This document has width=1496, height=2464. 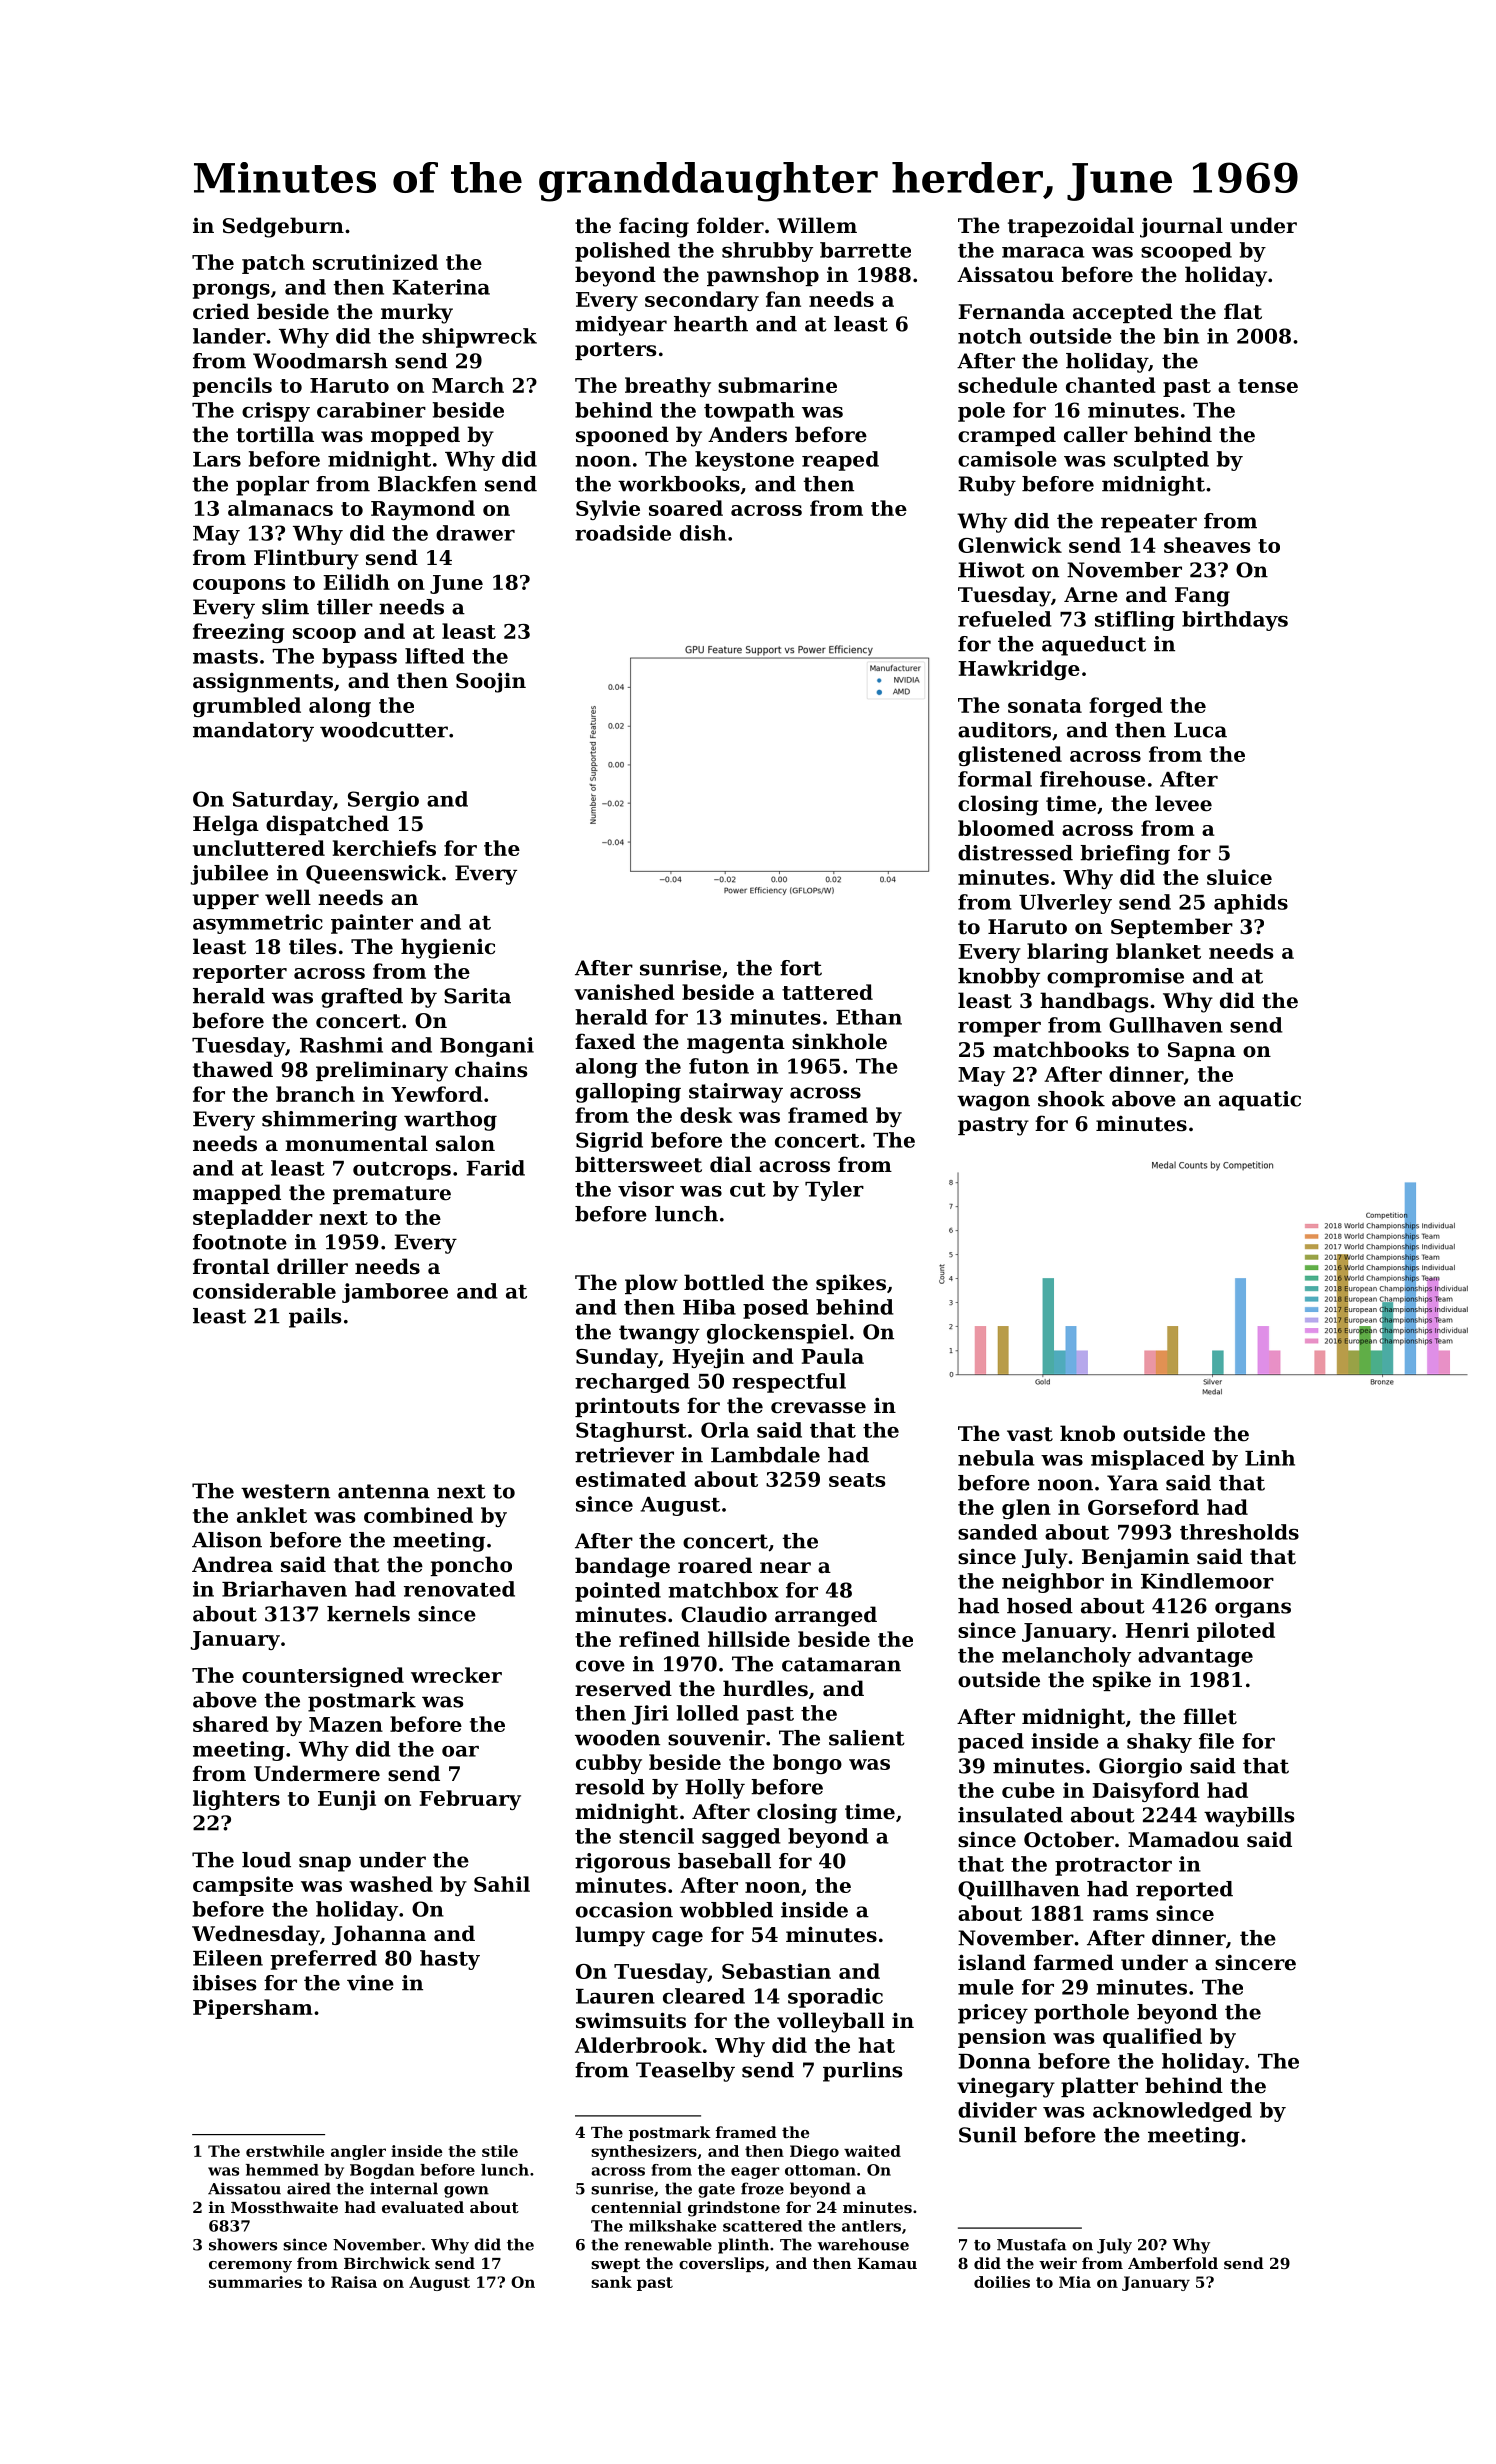 What do you see at coordinates (502, 1884) in the document?
I see `Sahil` at bounding box center [502, 1884].
